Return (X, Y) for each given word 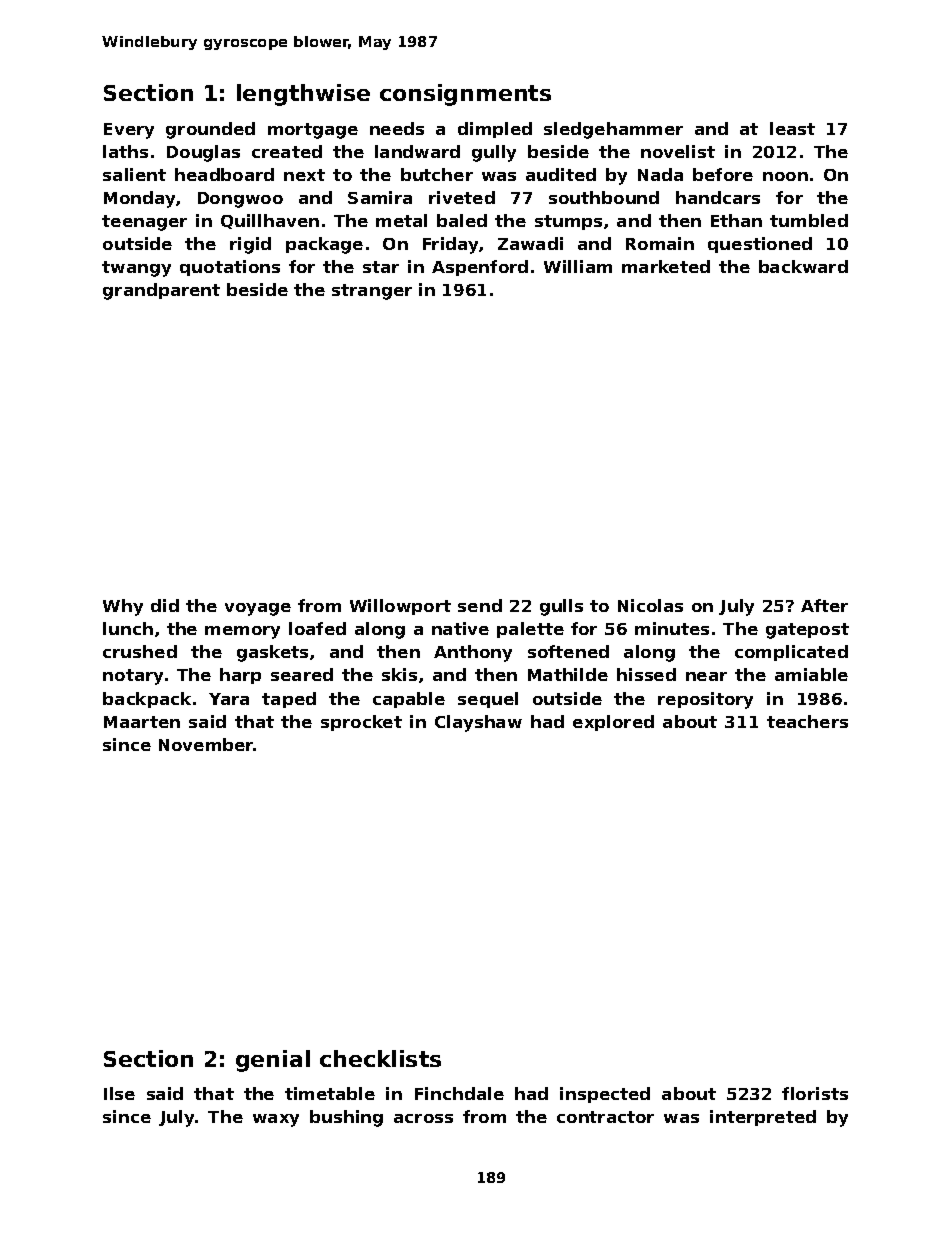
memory (242, 632)
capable (409, 700)
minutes (672, 628)
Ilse (119, 1093)
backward (803, 266)
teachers (807, 721)
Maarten (142, 722)
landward (417, 151)
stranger (372, 292)
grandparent (161, 291)
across (423, 1118)
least (792, 128)
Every (129, 131)
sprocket (361, 723)
